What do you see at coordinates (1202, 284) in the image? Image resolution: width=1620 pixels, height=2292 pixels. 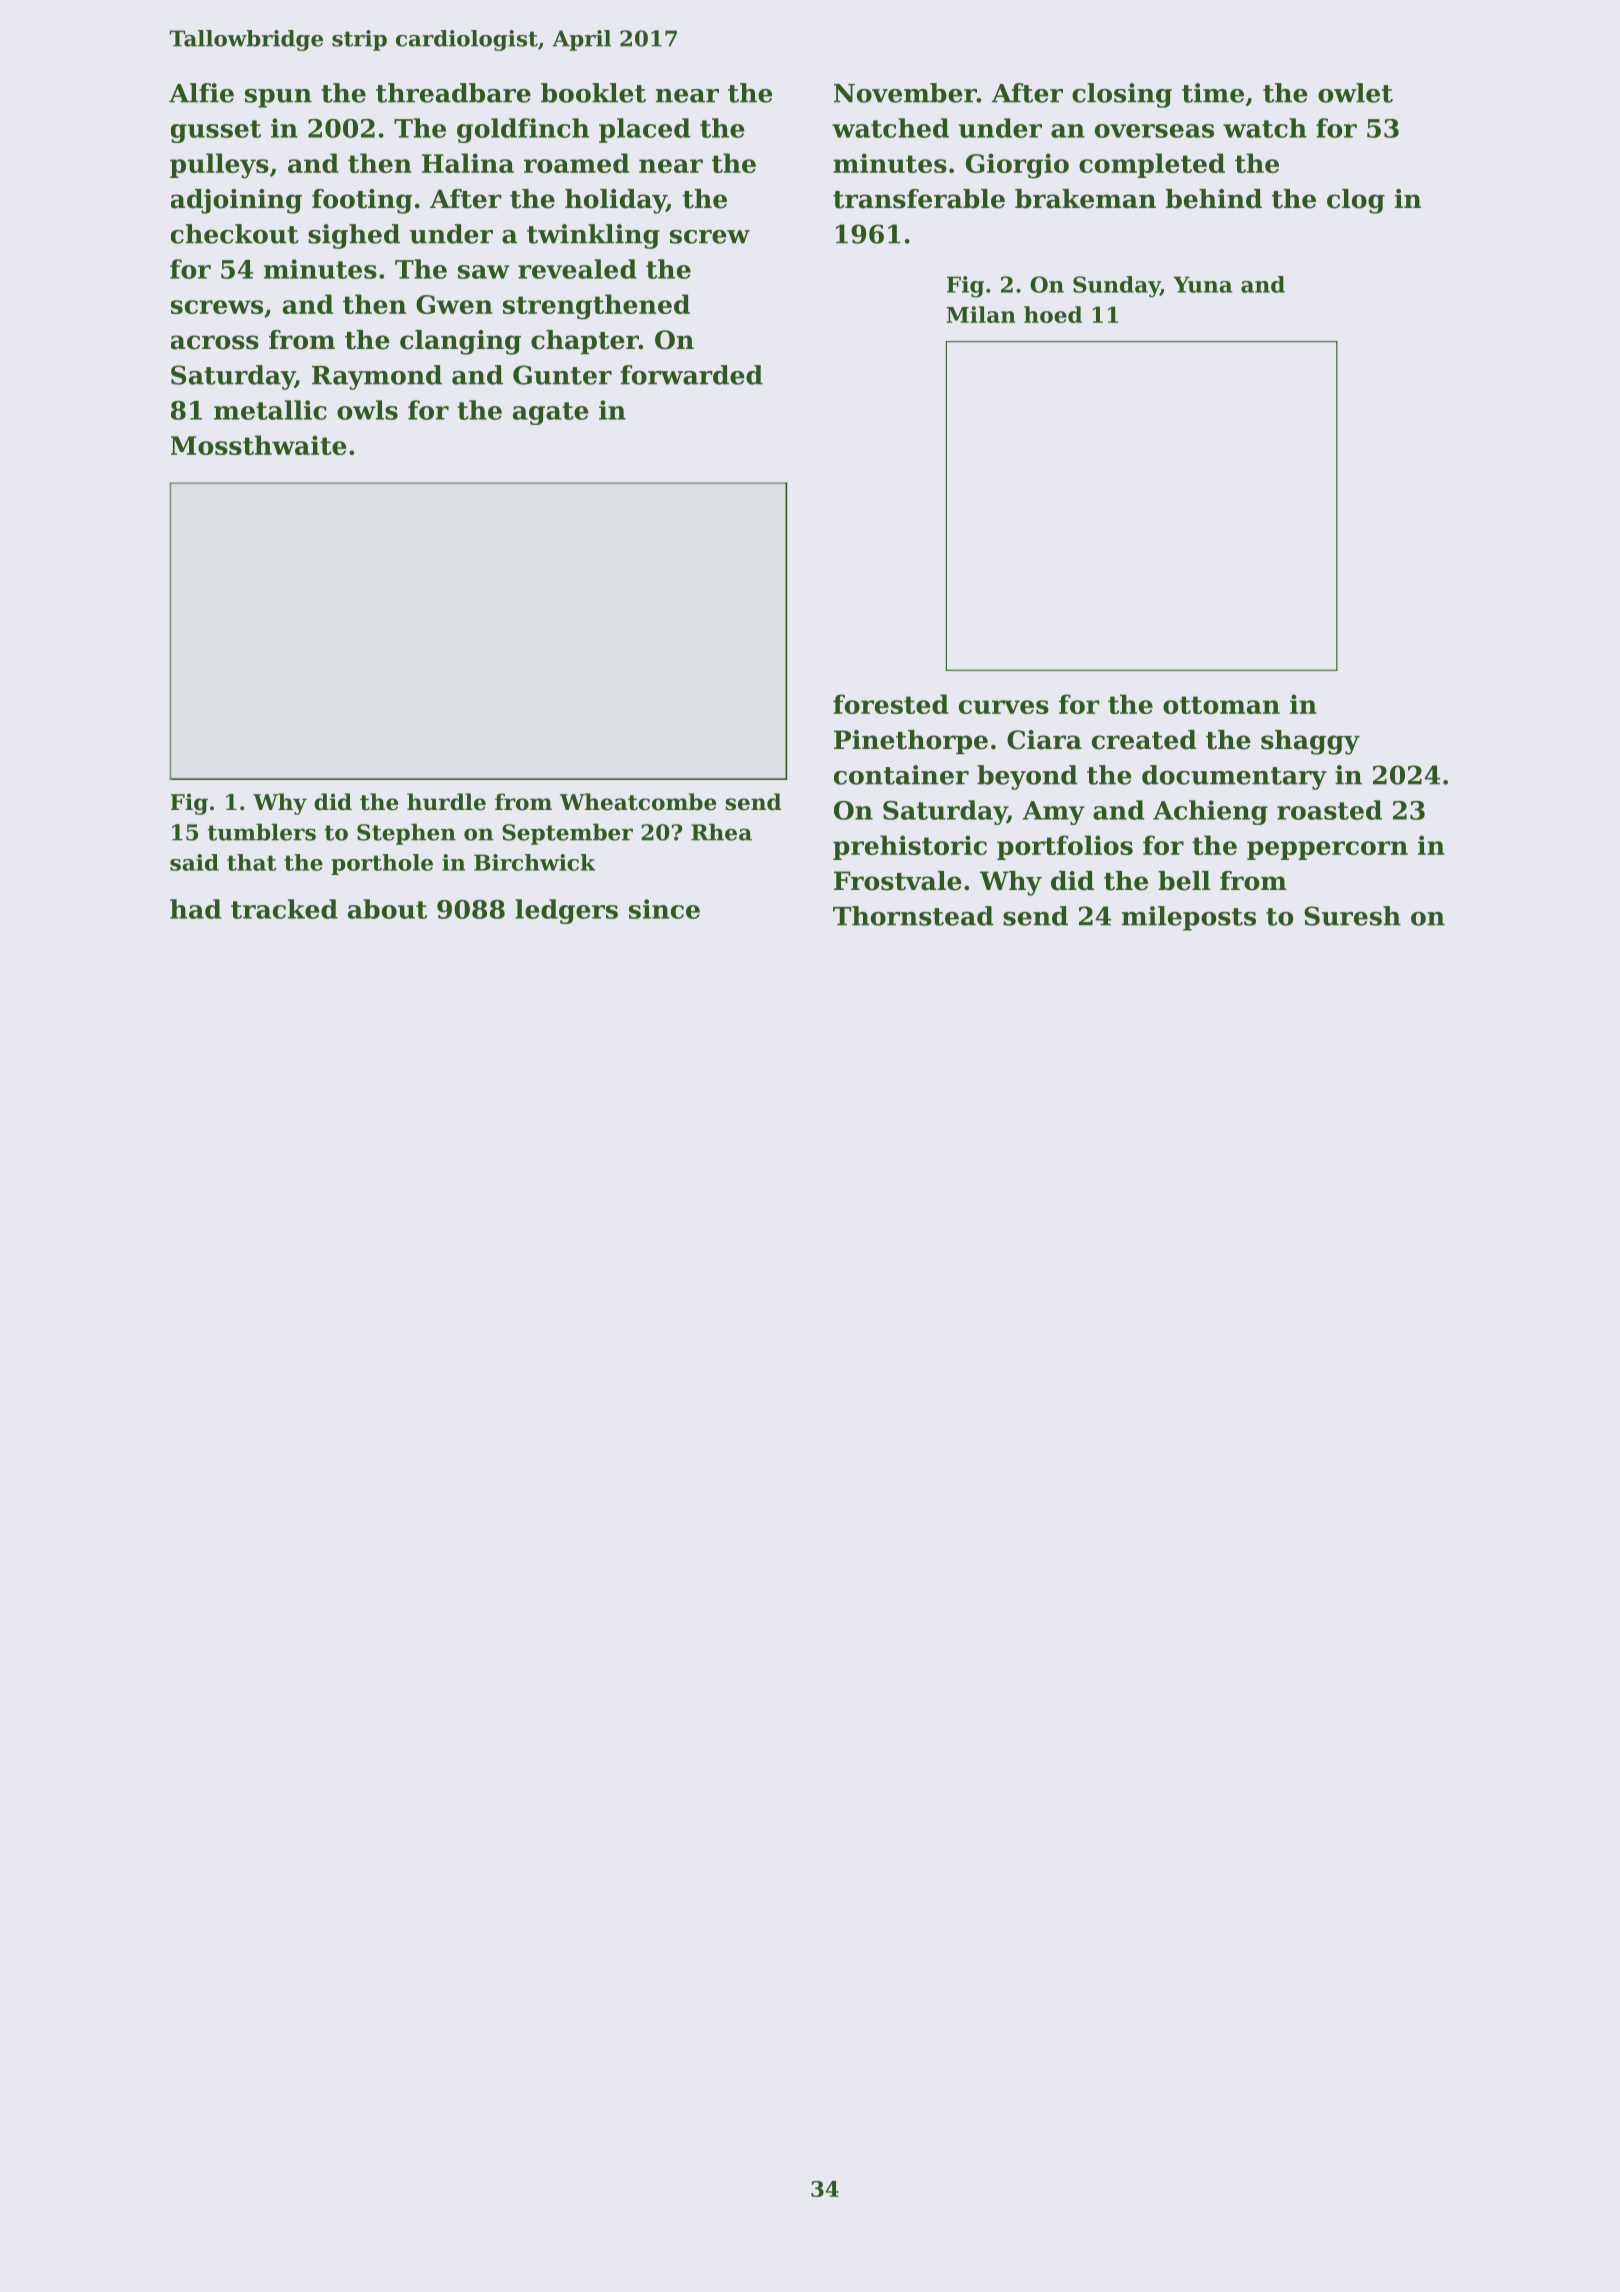 I see `Yuna` at bounding box center [1202, 284].
